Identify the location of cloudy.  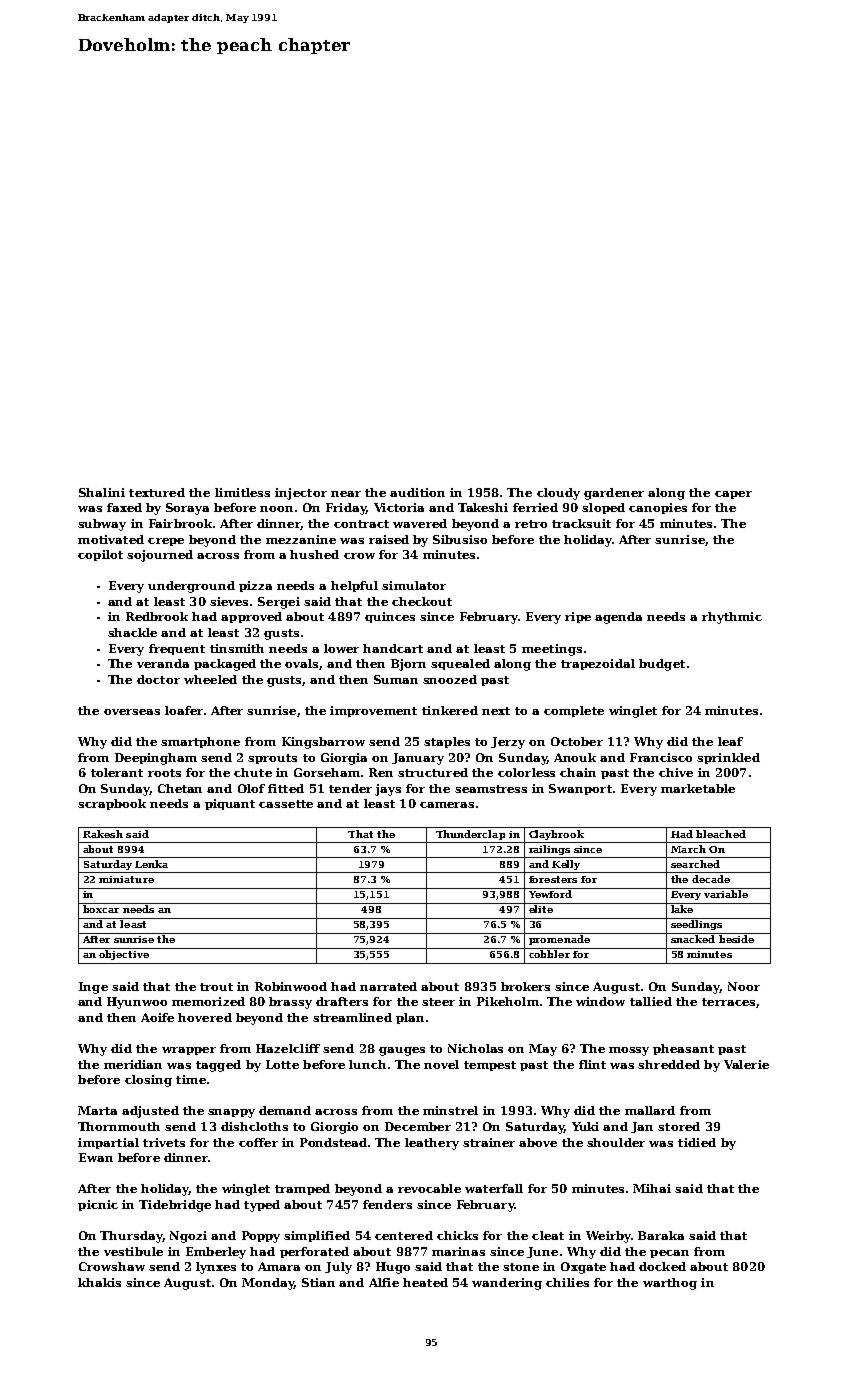
(558, 494).
